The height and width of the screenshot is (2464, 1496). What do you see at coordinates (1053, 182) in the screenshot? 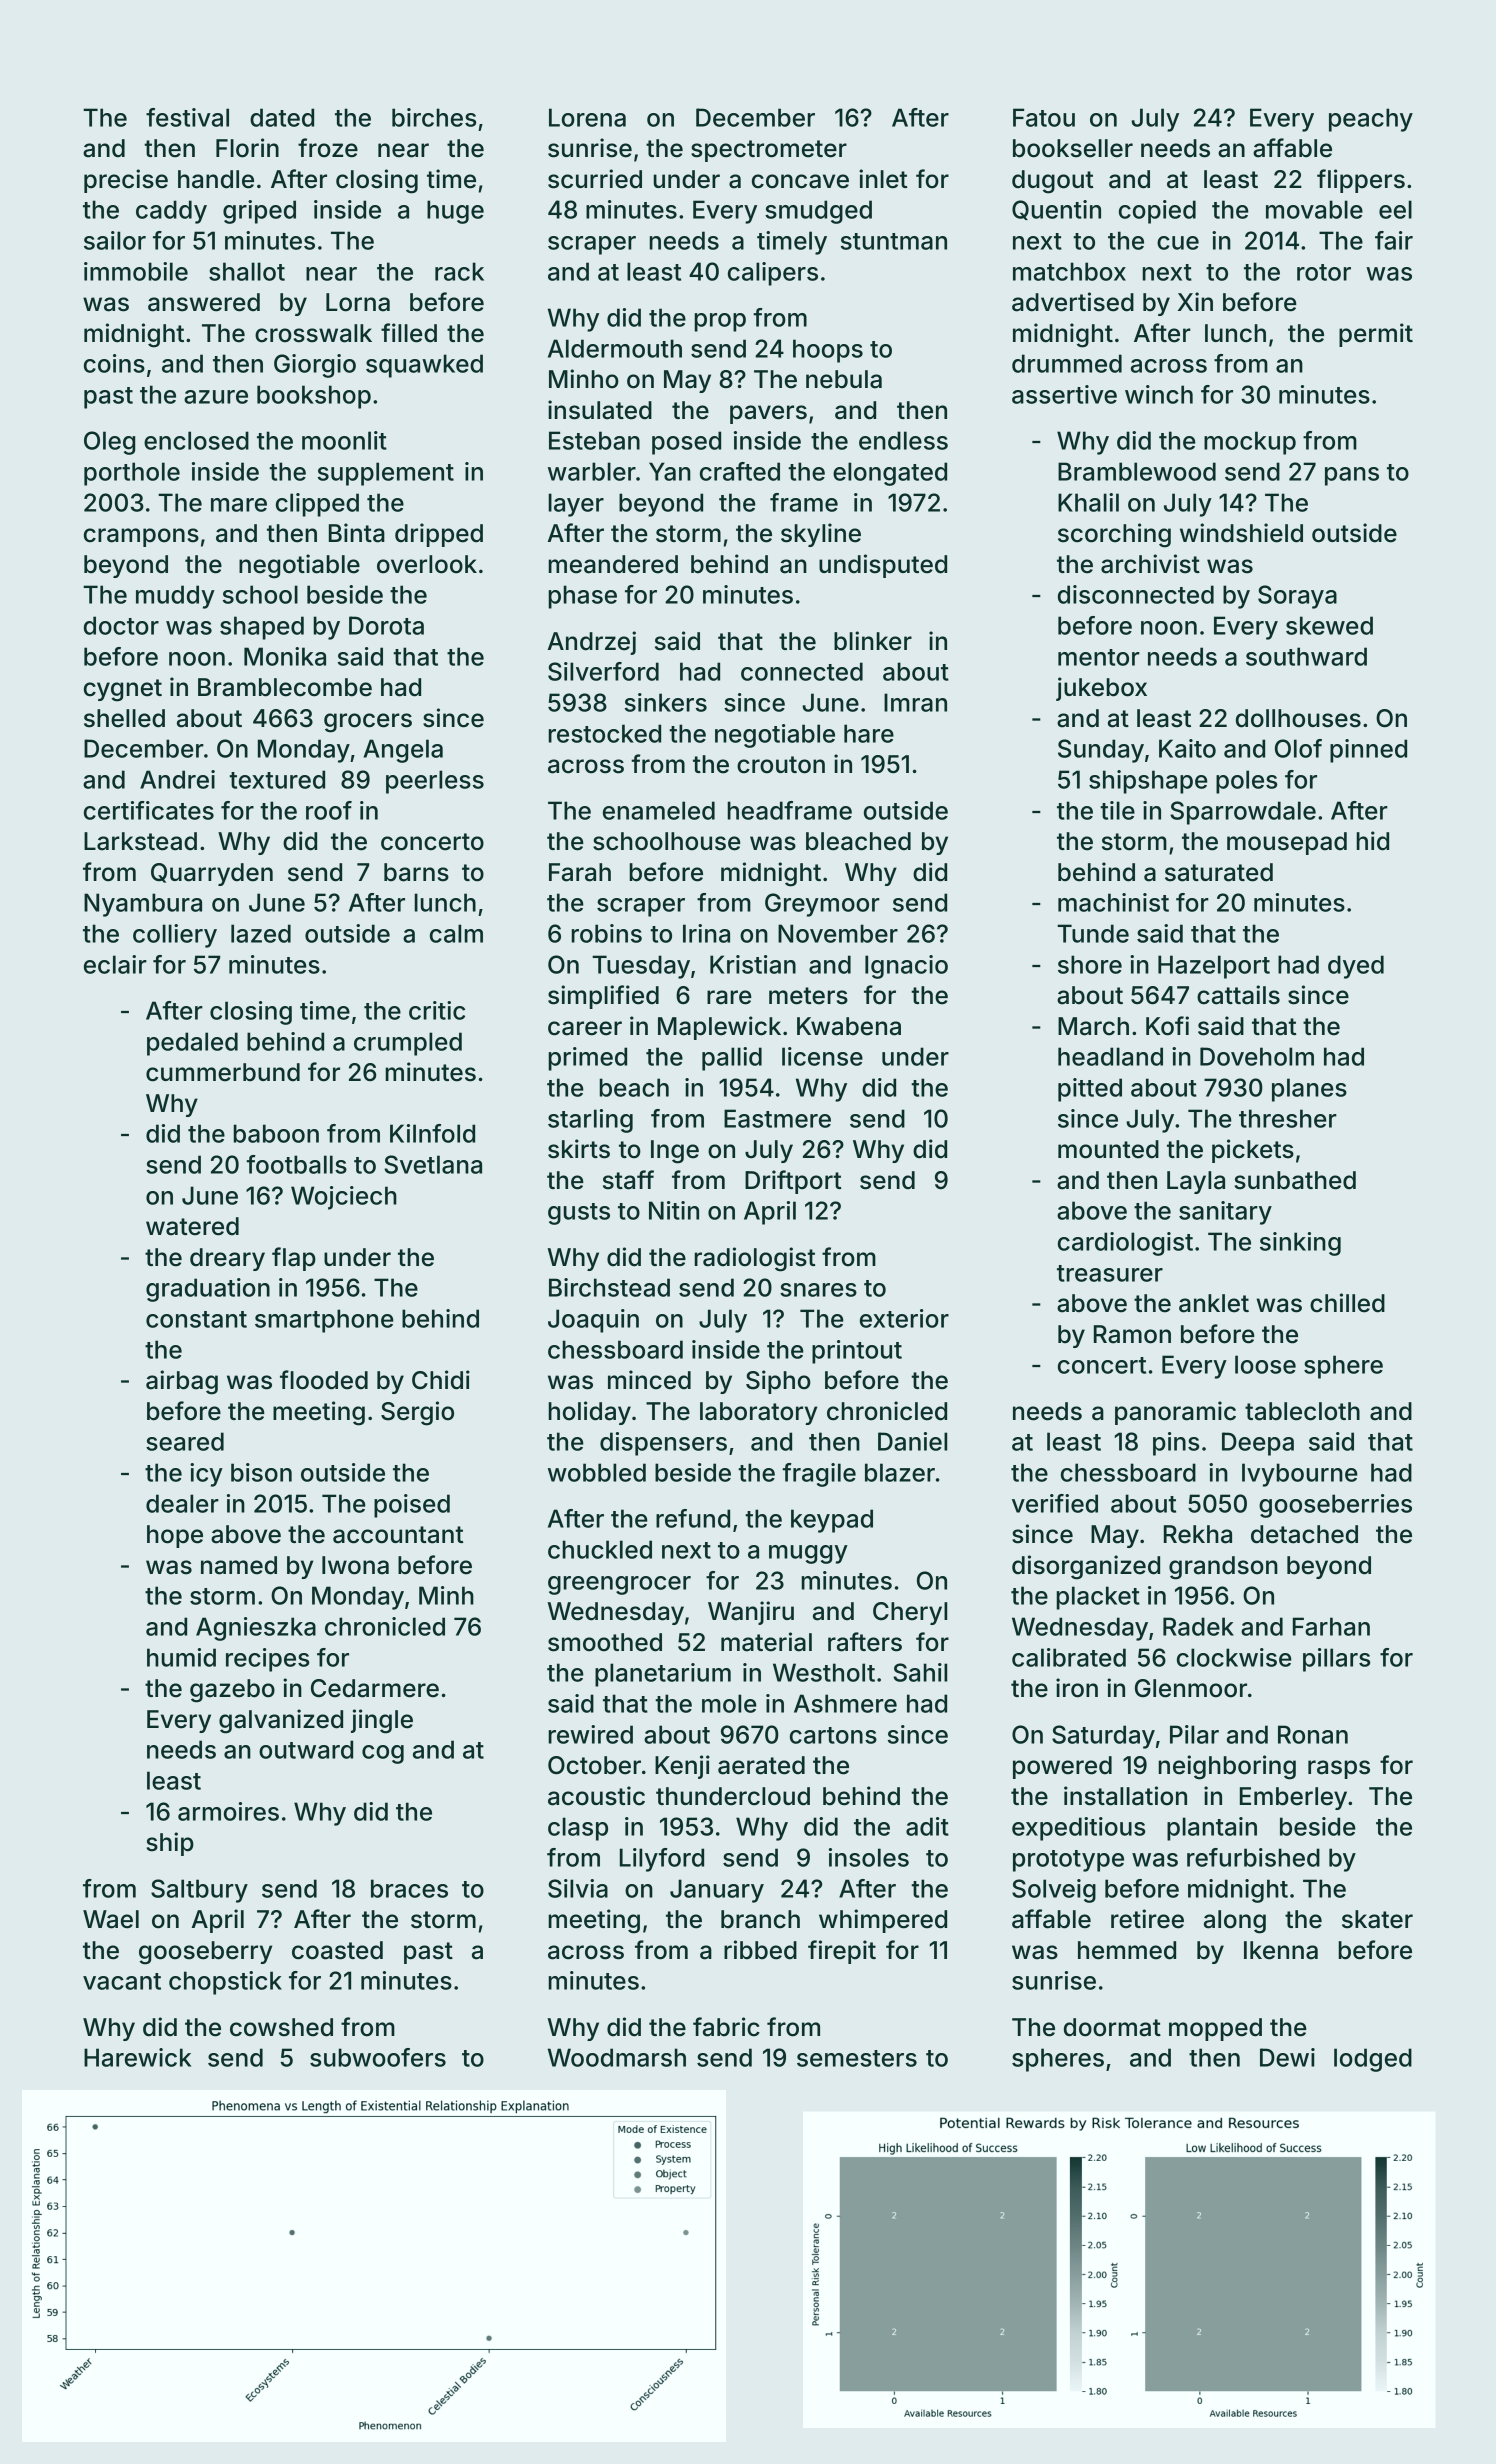
I see `dugout` at bounding box center [1053, 182].
